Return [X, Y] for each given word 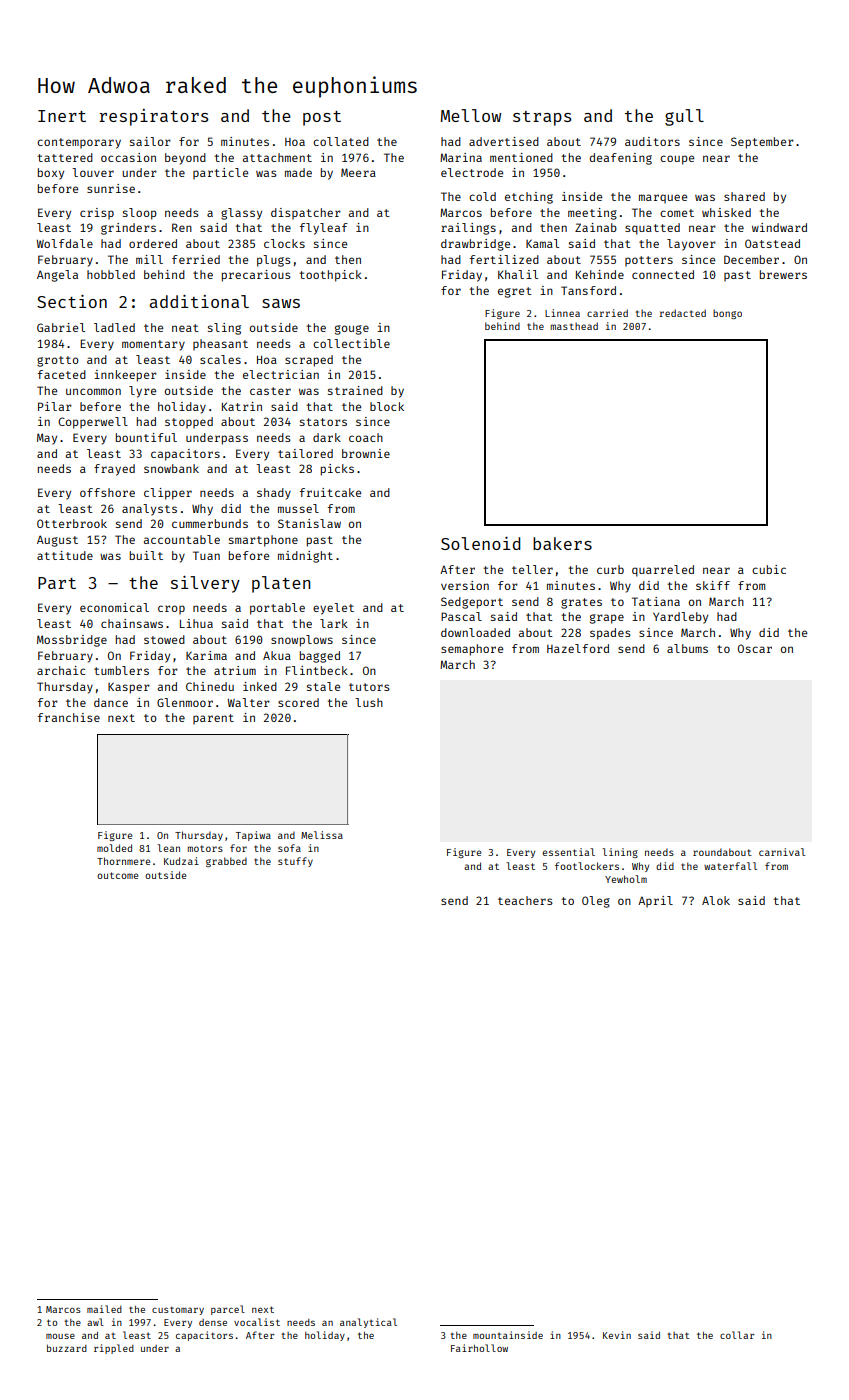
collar [737, 1335]
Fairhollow [479, 1348]
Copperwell [93, 423]
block [387, 406]
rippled [114, 1349]
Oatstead [772, 243]
